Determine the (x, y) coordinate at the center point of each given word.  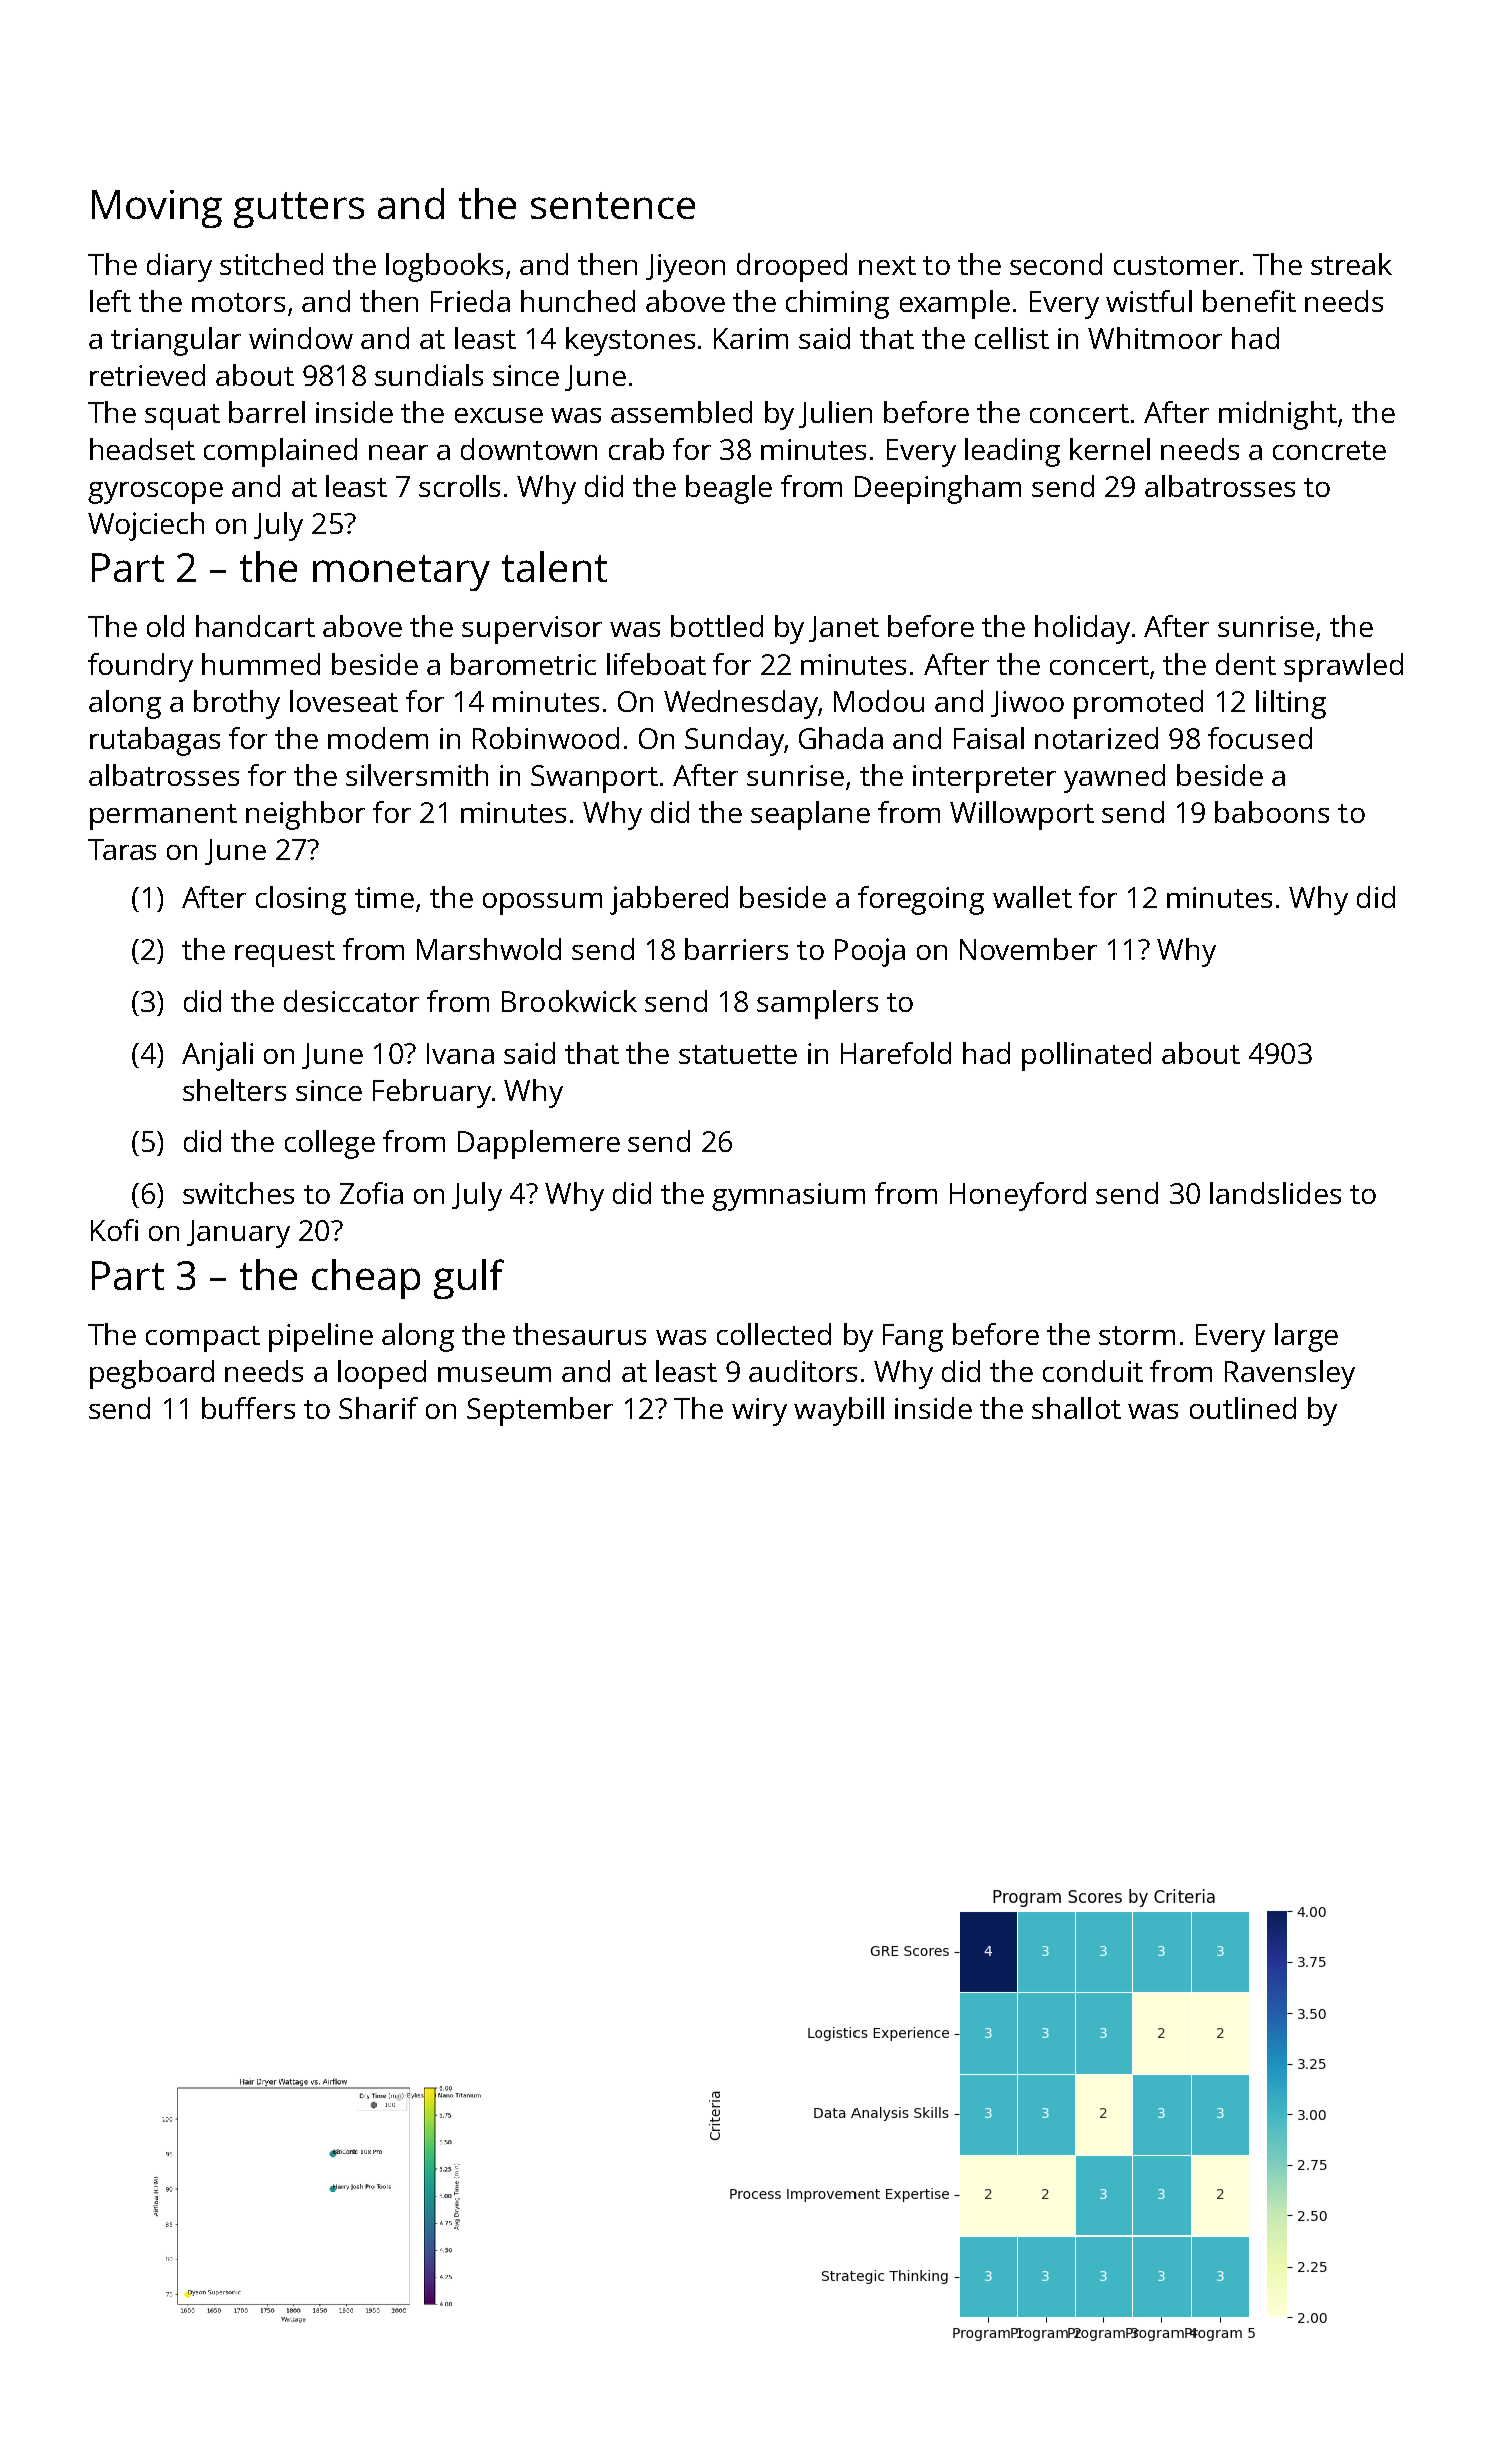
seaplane (810, 815)
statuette (738, 1054)
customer (1176, 265)
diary (179, 267)
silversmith (417, 775)
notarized (1096, 738)
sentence (613, 205)
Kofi (114, 1230)
